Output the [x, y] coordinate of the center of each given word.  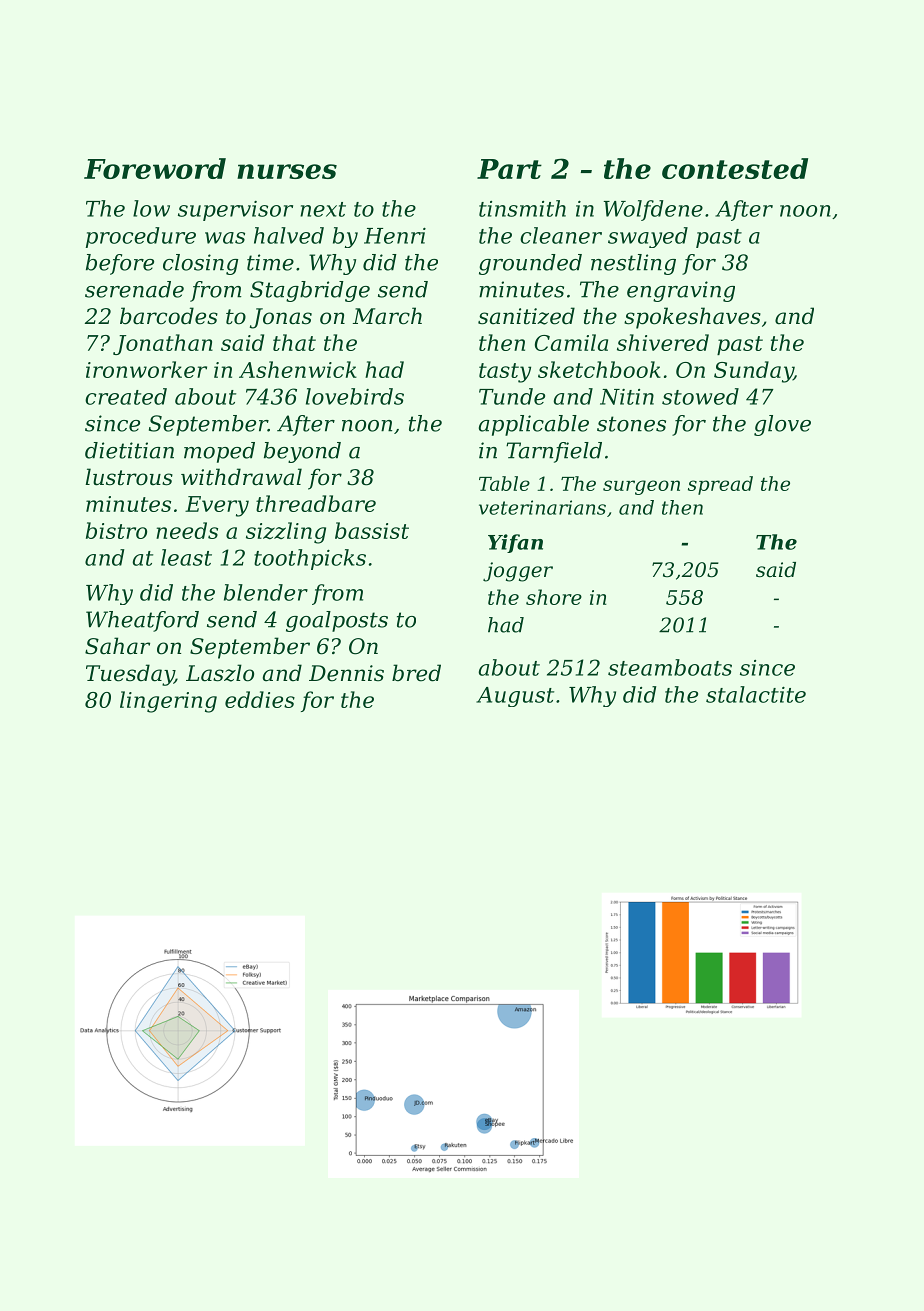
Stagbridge [310, 291]
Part [509, 169]
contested [735, 168]
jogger [518, 572]
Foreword [155, 168]
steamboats [670, 667]
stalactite [756, 694]
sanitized [526, 316]
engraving [681, 291]
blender [266, 592]
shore [554, 597]
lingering [168, 702]
